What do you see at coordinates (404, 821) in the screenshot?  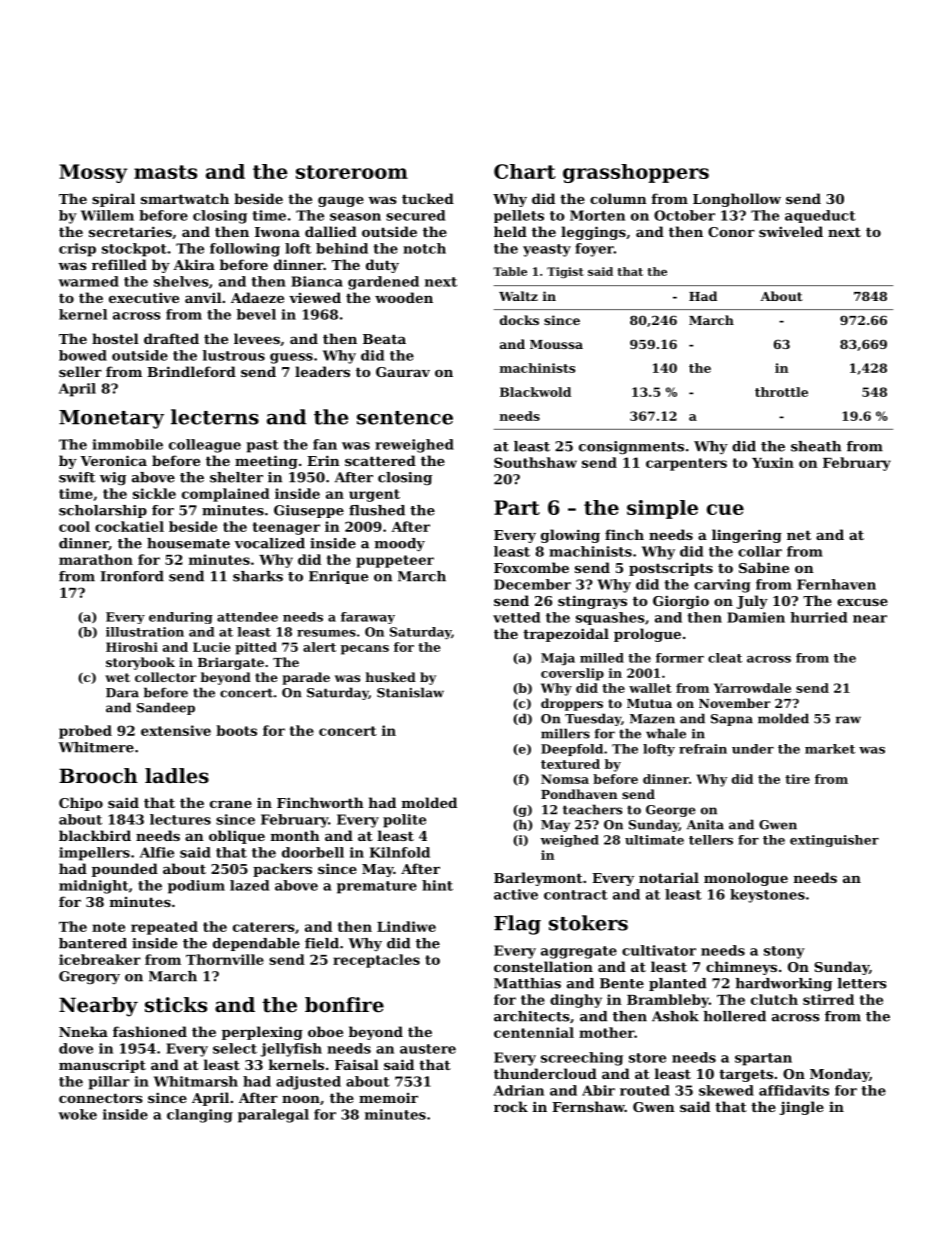 I see `polite` at bounding box center [404, 821].
